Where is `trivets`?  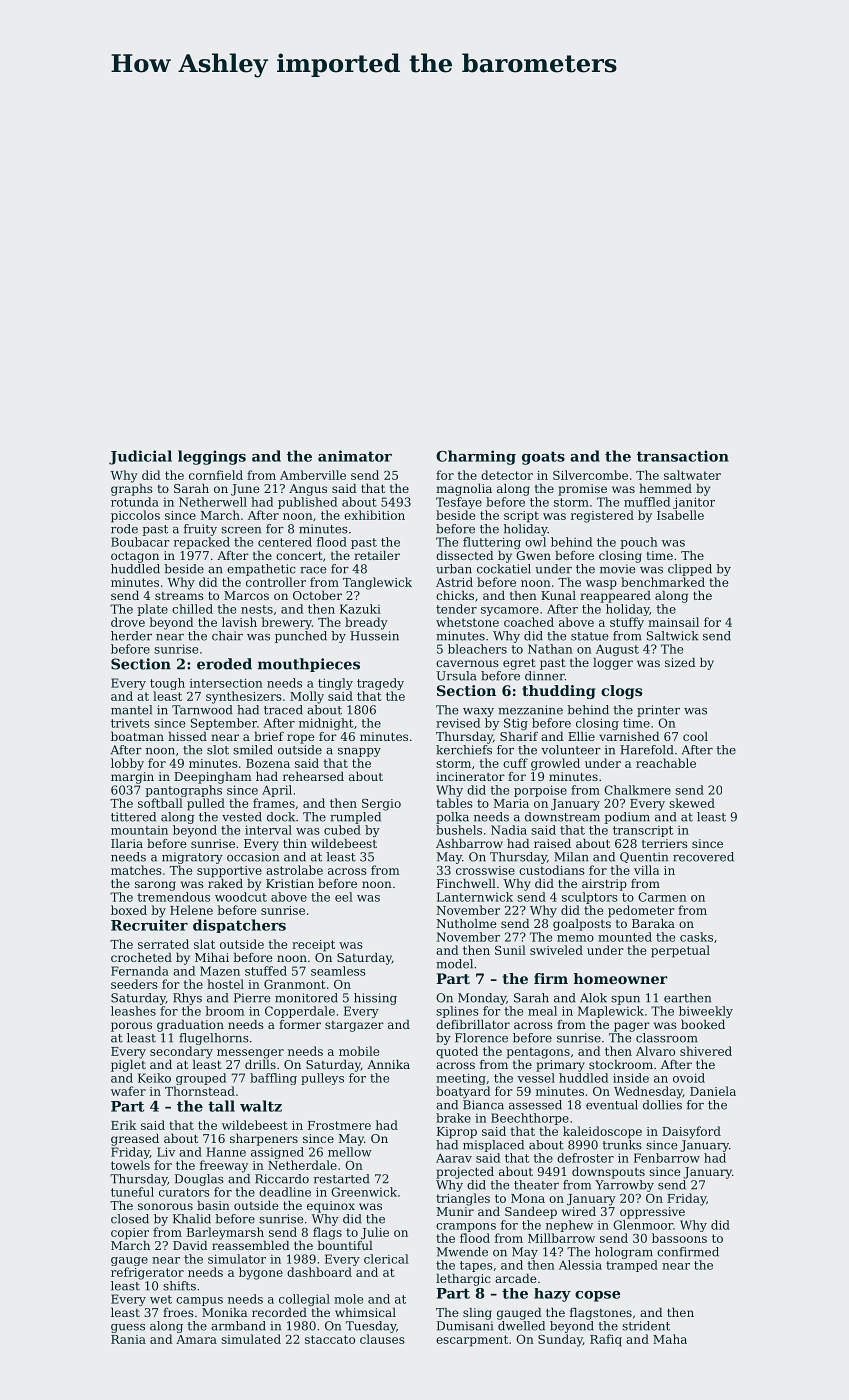
trivets is located at coordinates (130, 723).
